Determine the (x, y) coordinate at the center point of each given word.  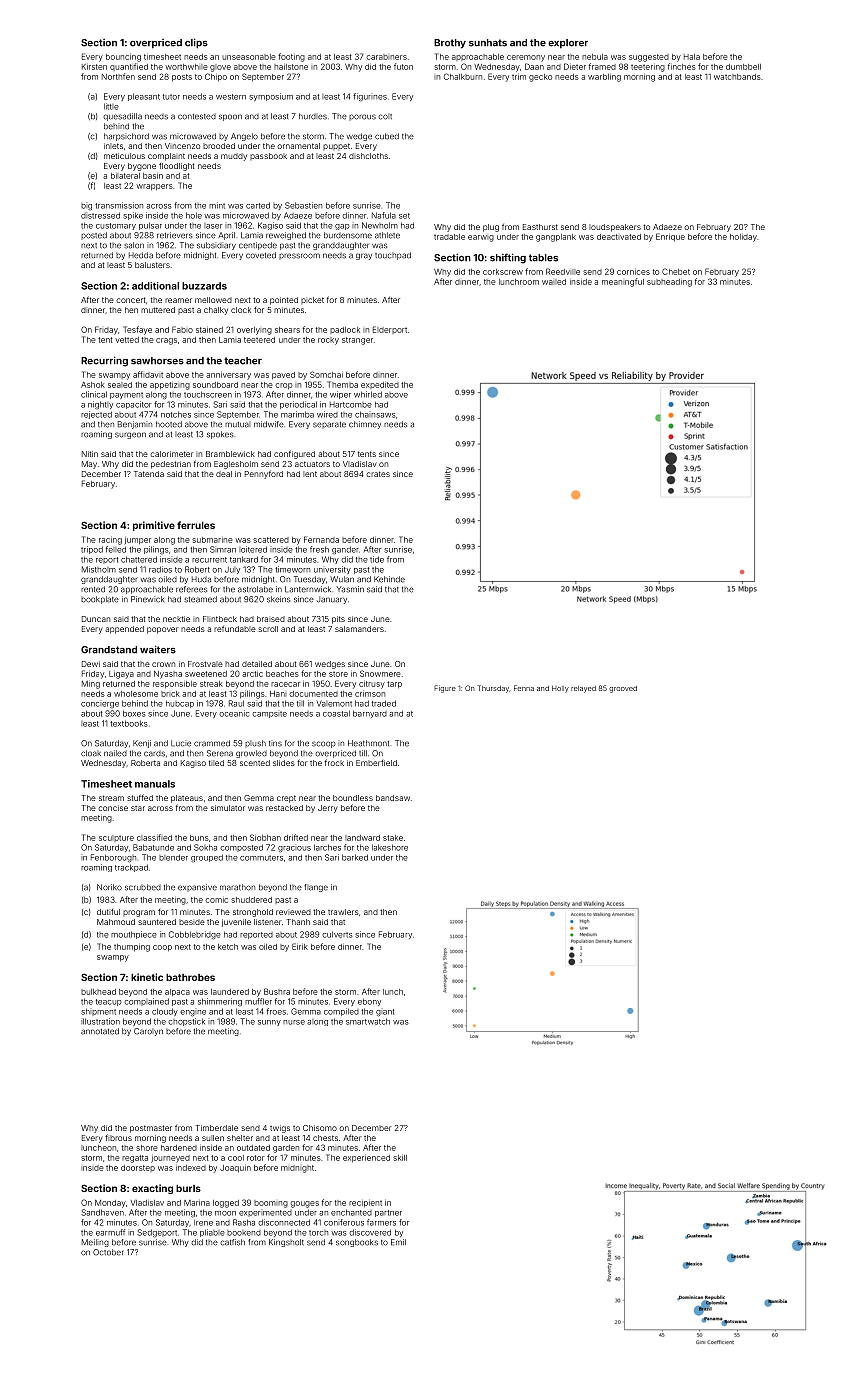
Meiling (95, 1243)
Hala (692, 57)
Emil (398, 1242)
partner (388, 1213)
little (111, 106)
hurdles (313, 116)
